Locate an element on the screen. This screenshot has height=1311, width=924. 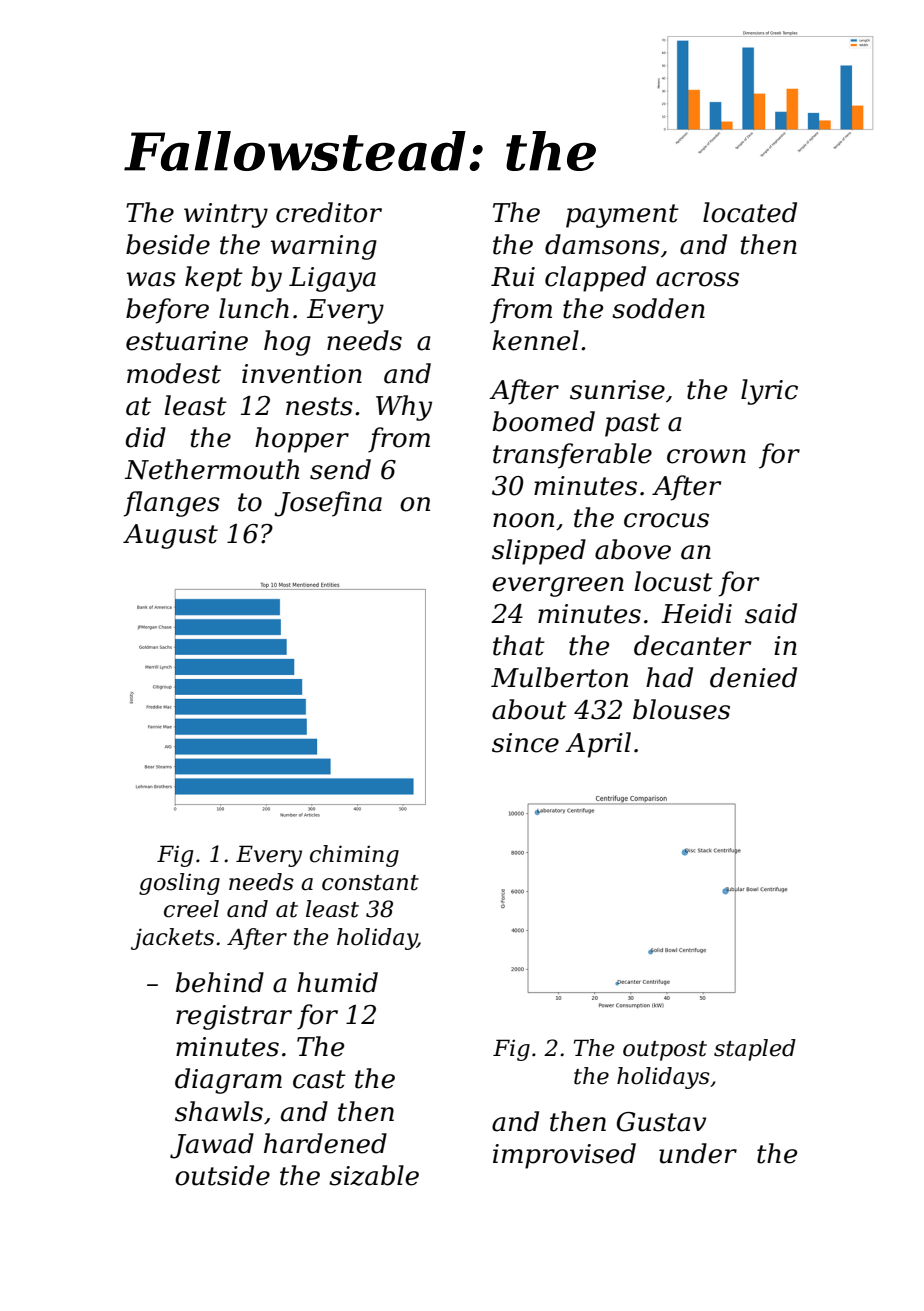
stapled is located at coordinates (755, 1050).
